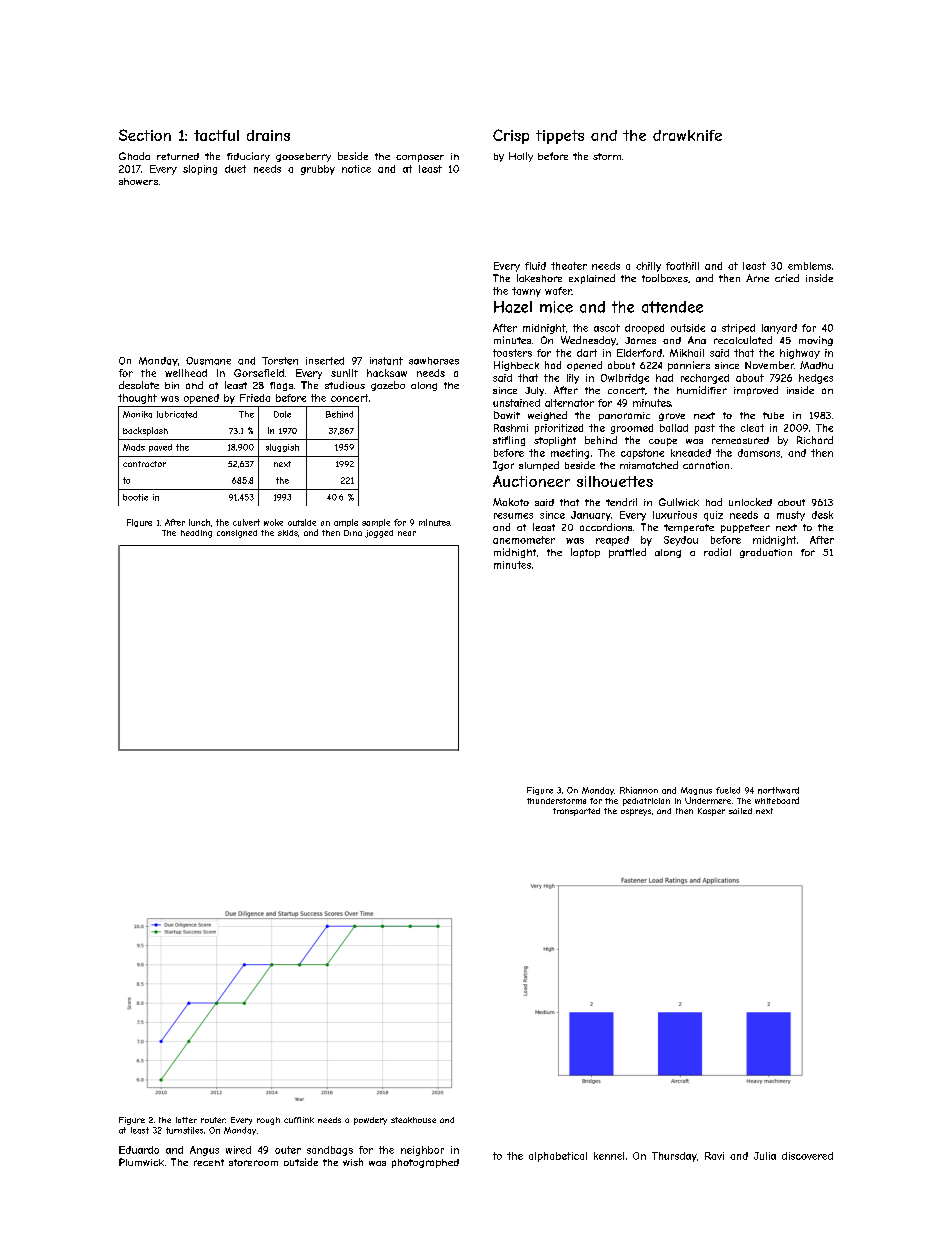 The image size is (952, 1233). Describe the element at coordinates (576, 812) in the screenshot. I see `transported` at that location.
